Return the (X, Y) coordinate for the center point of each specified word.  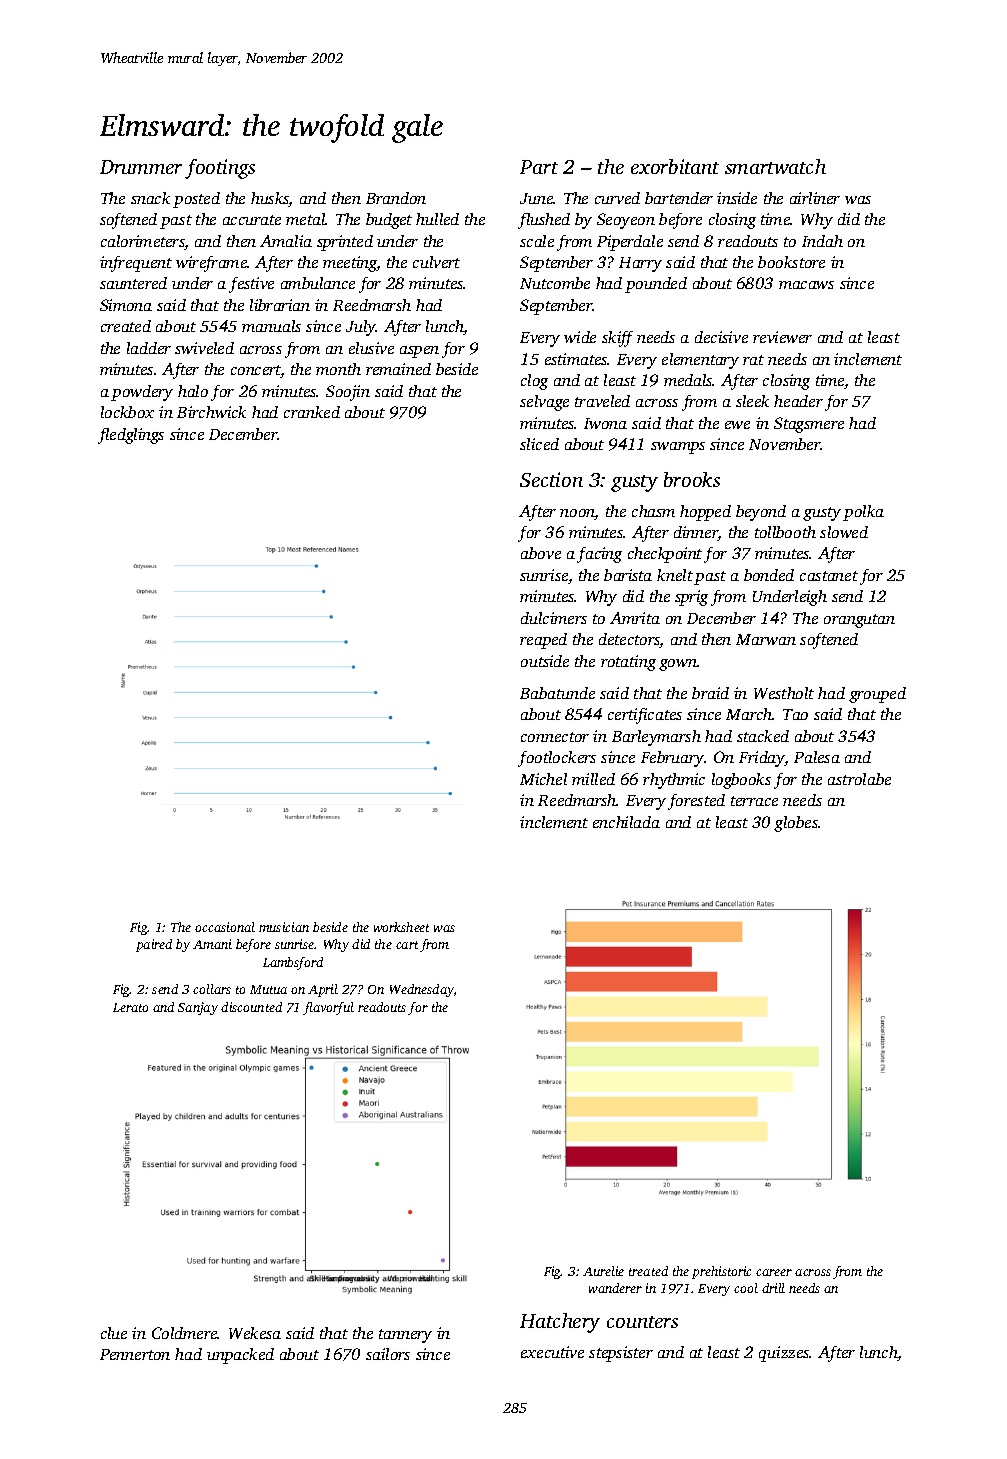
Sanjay (198, 1008)
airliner (815, 198)
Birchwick (211, 412)
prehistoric (721, 1272)
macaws (806, 285)
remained (398, 369)
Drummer (141, 167)
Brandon (396, 198)
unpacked (240, 1356)
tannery (405, 1336)
